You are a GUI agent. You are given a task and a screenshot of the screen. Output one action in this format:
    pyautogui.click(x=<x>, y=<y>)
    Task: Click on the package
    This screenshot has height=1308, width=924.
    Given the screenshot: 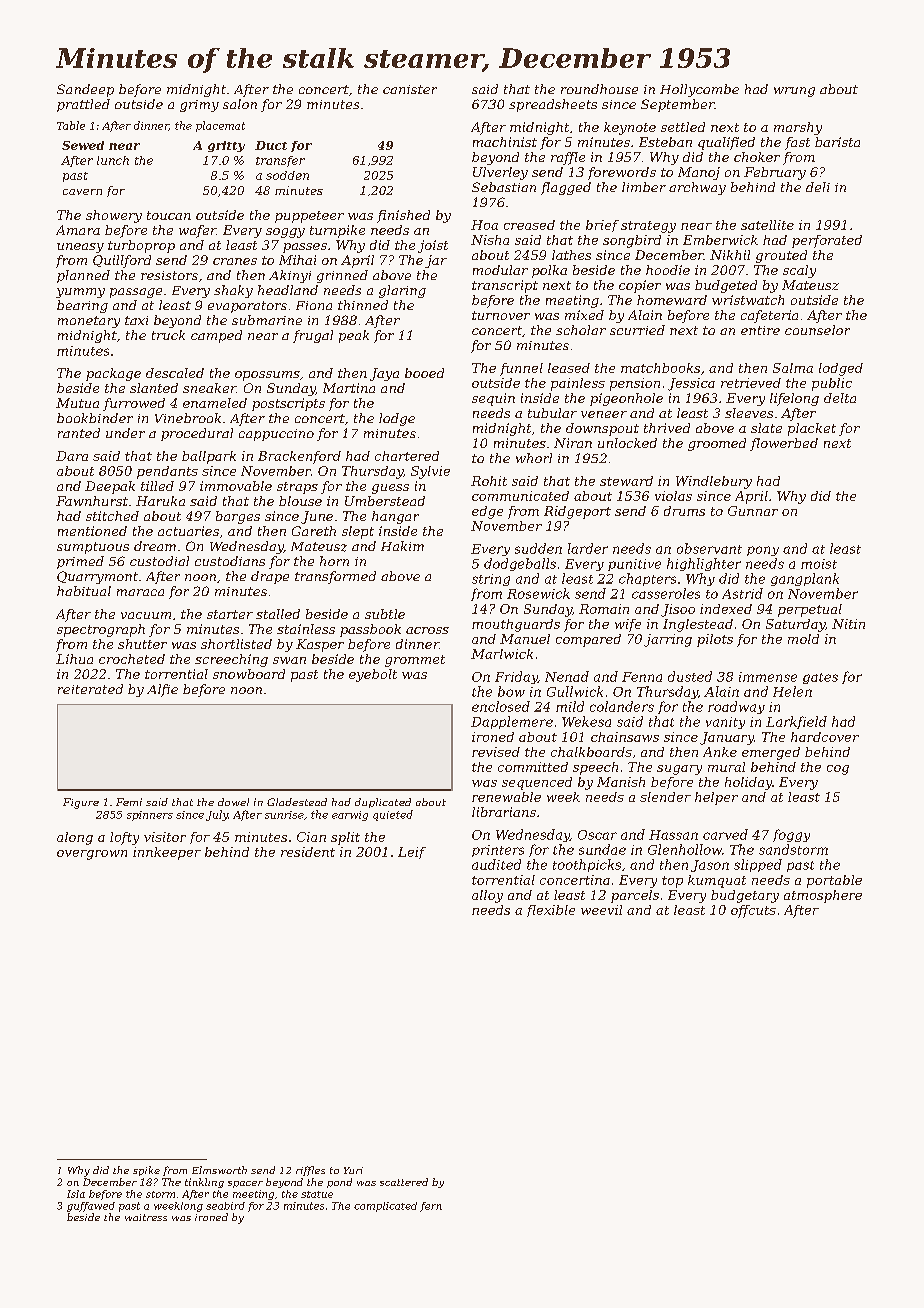 What is the action you would take?
    pyautogui.click(x=113, y=374)
